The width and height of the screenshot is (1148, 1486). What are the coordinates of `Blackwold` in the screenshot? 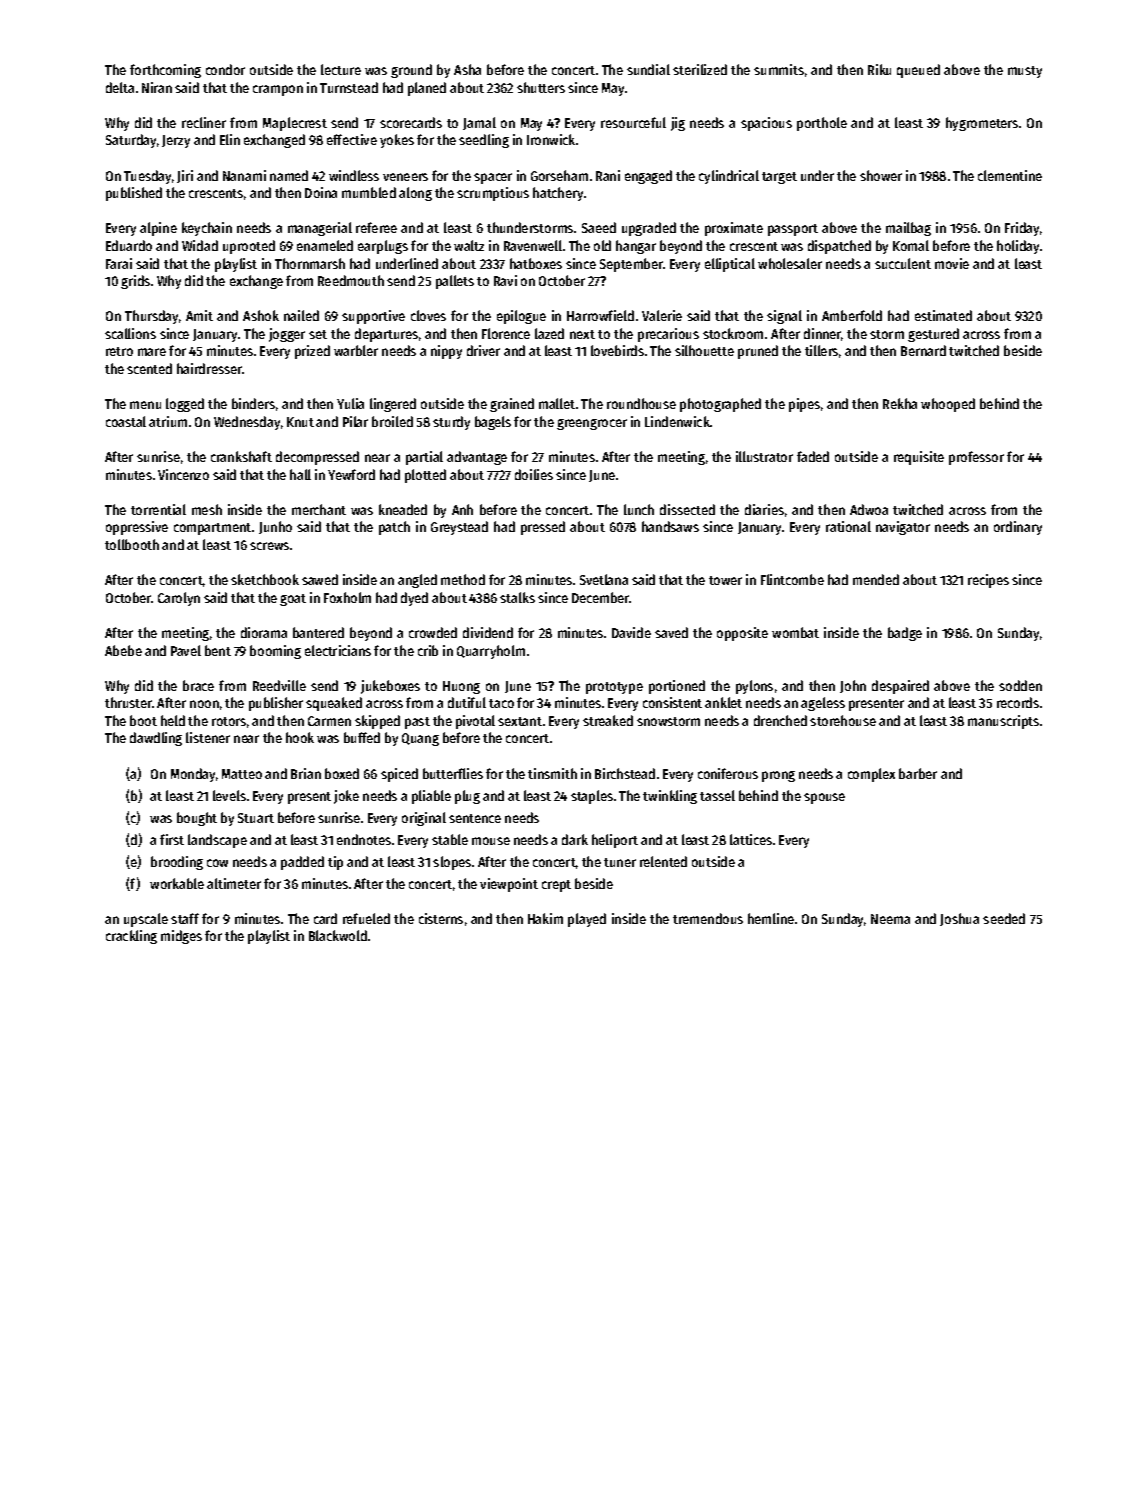 It's located at (338, 935).
